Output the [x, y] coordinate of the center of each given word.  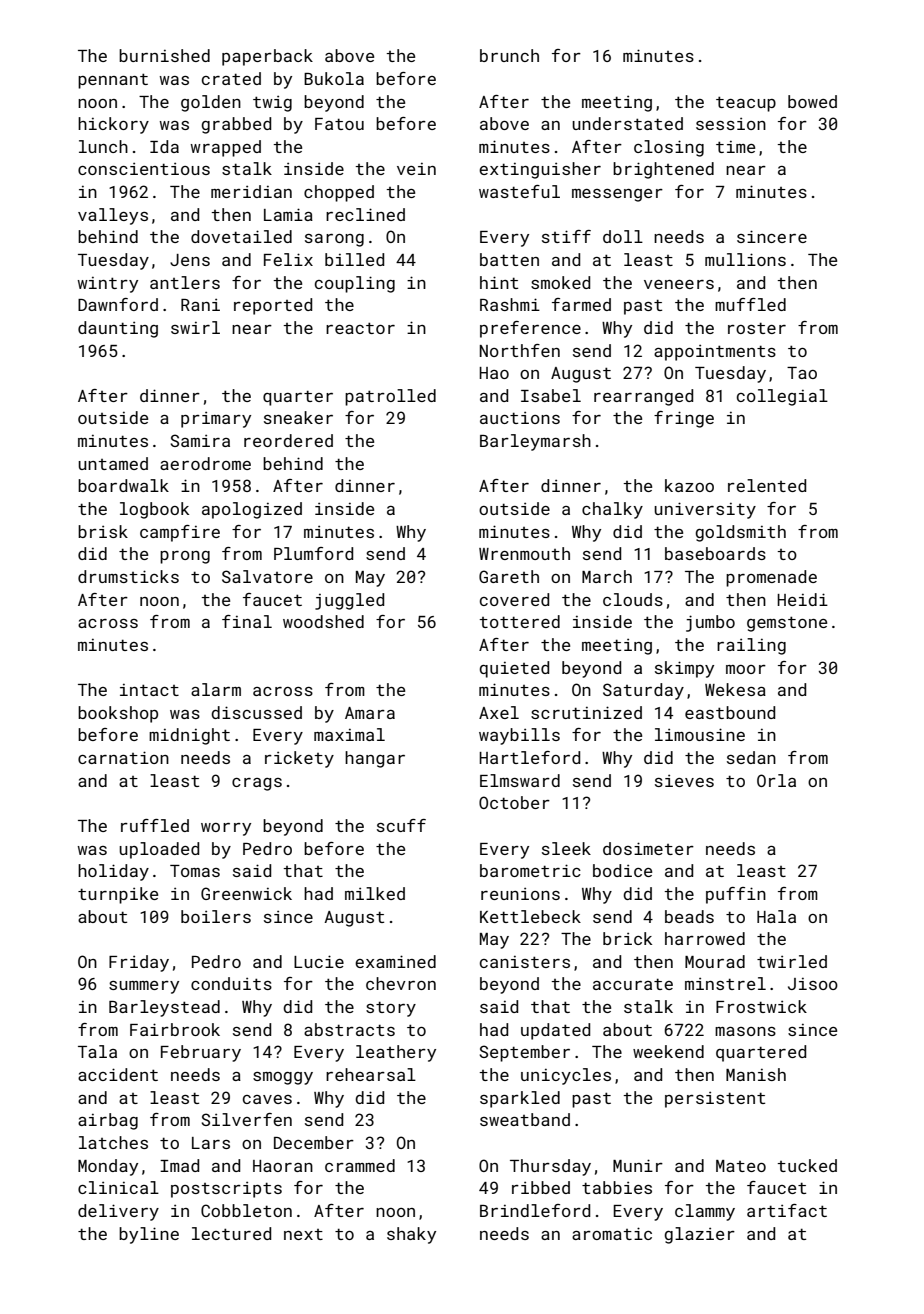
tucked [807, 1165]
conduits [231, 983]
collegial [782, 397]
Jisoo [813, 984]
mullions [745, 259]
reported [273, 306]
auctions [520, 418]
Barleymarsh [535, 442]
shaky [411, 1235]
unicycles [566, 1076]
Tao [802, 373]
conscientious [144, 169]
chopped [339, 193]
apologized [252, 510]
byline [149, 1235]
